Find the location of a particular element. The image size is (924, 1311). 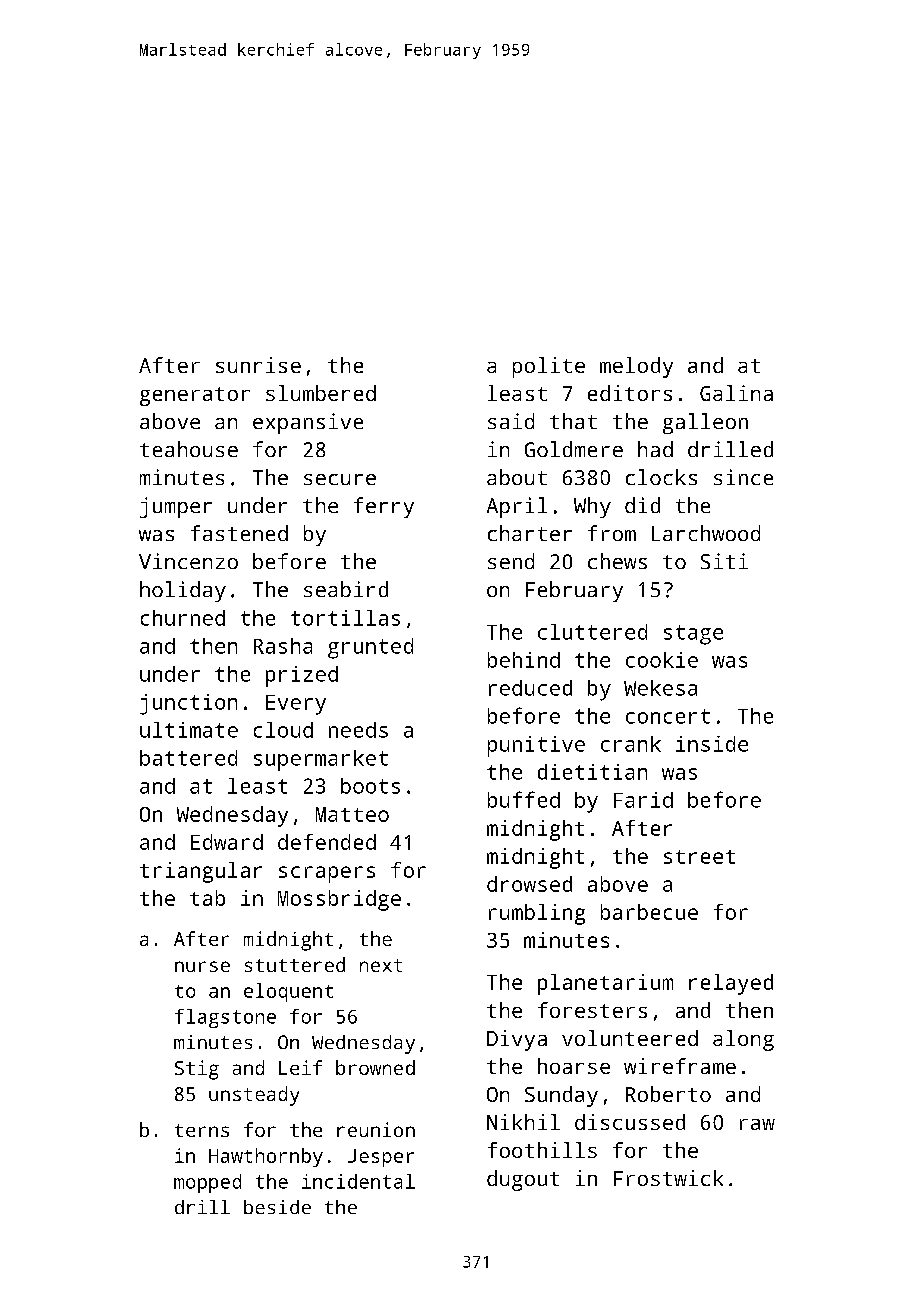

polite is located at coordinates (549, 367).
